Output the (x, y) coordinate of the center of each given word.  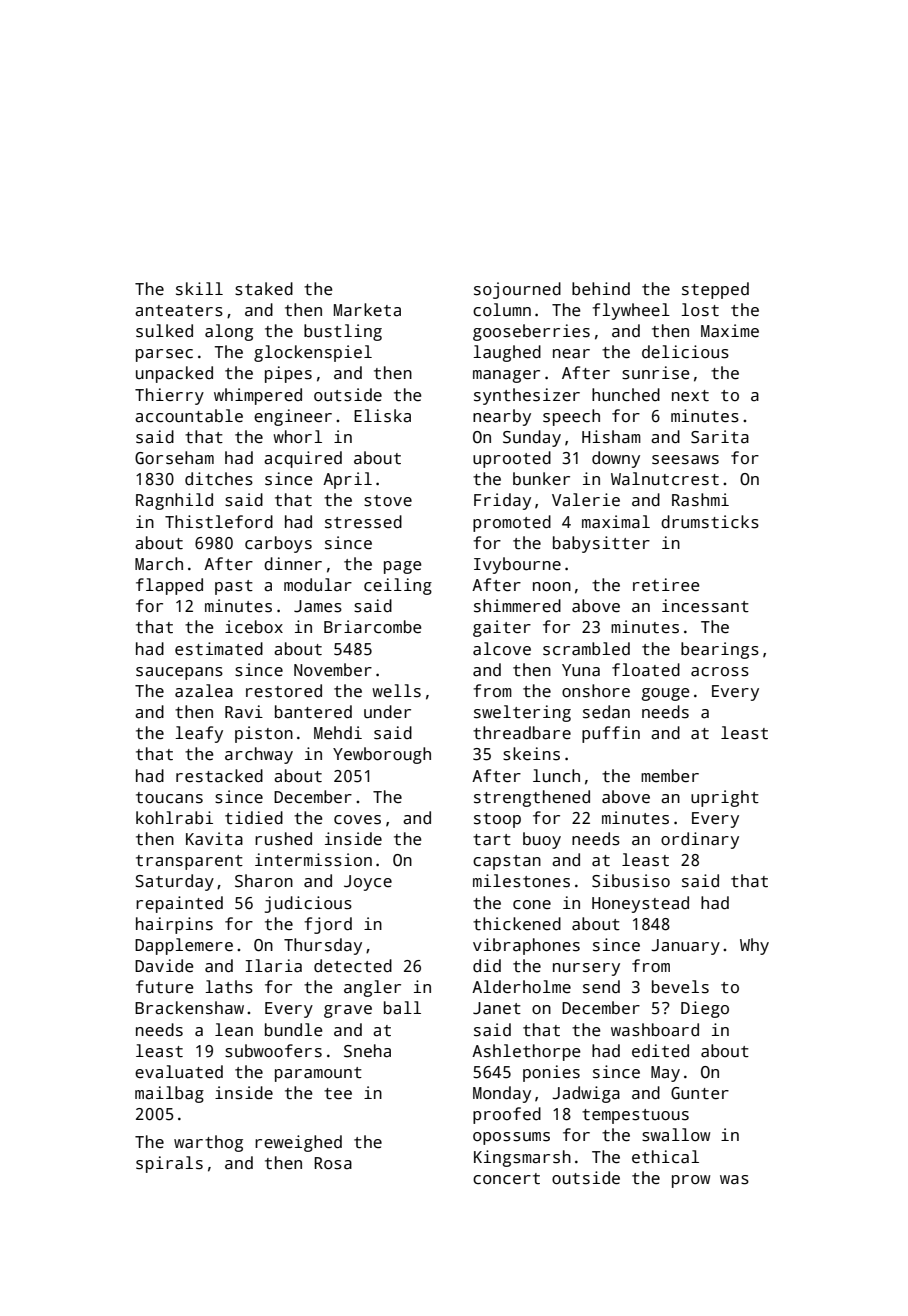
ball (402, 1008)
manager (506, 376)
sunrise (655, 373)
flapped (169, 586)
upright (725, 798)
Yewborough (382, 755)
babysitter (601, 544)
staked (264, 289)
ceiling (398, 586)
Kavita (214, 839)
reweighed (298, 1143)
